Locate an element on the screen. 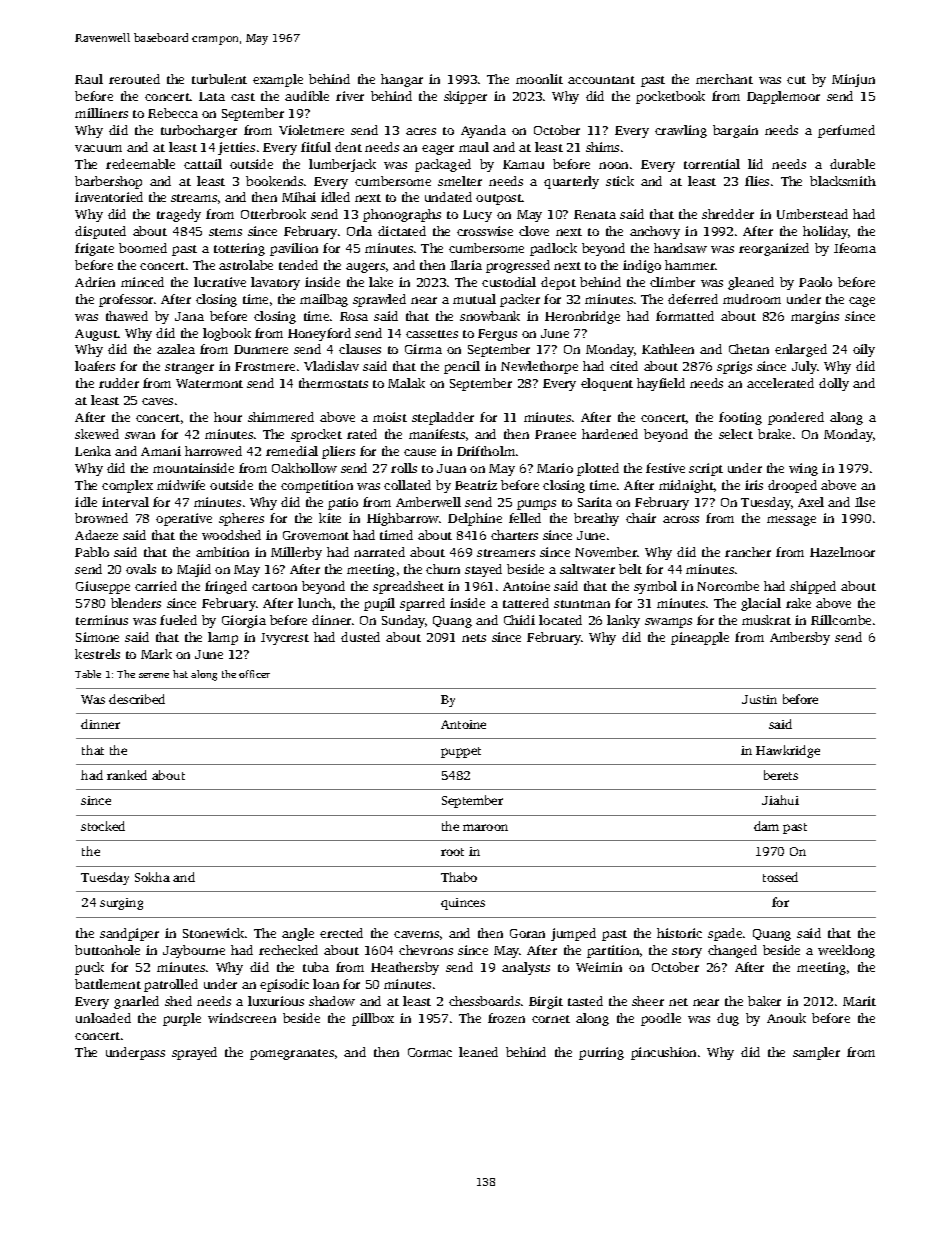 The image size is (952, 1233). Raul is located at coordinates (89, 79).
